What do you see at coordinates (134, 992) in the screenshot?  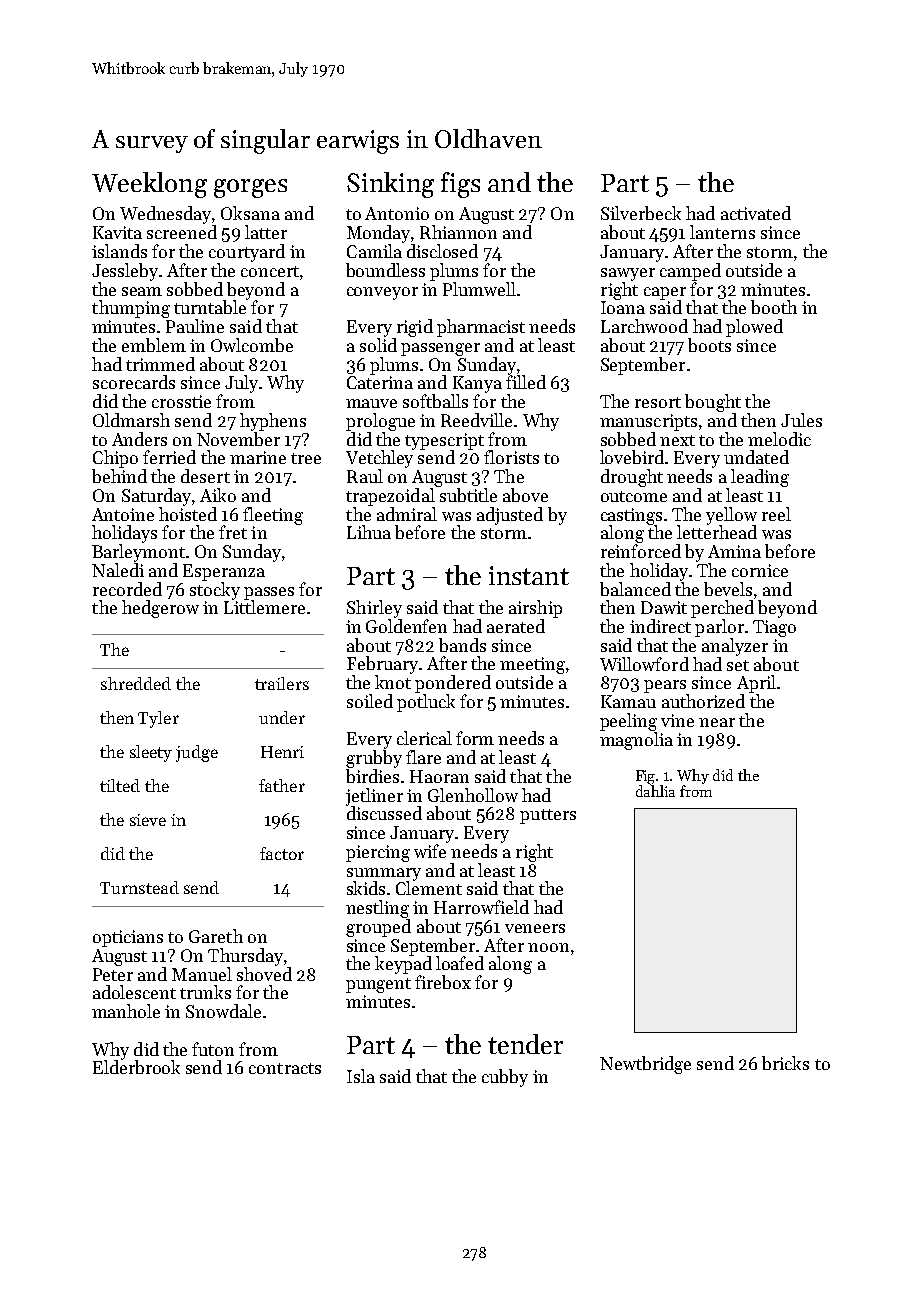 I see `adolescent` at bounding box center [134, 992].
